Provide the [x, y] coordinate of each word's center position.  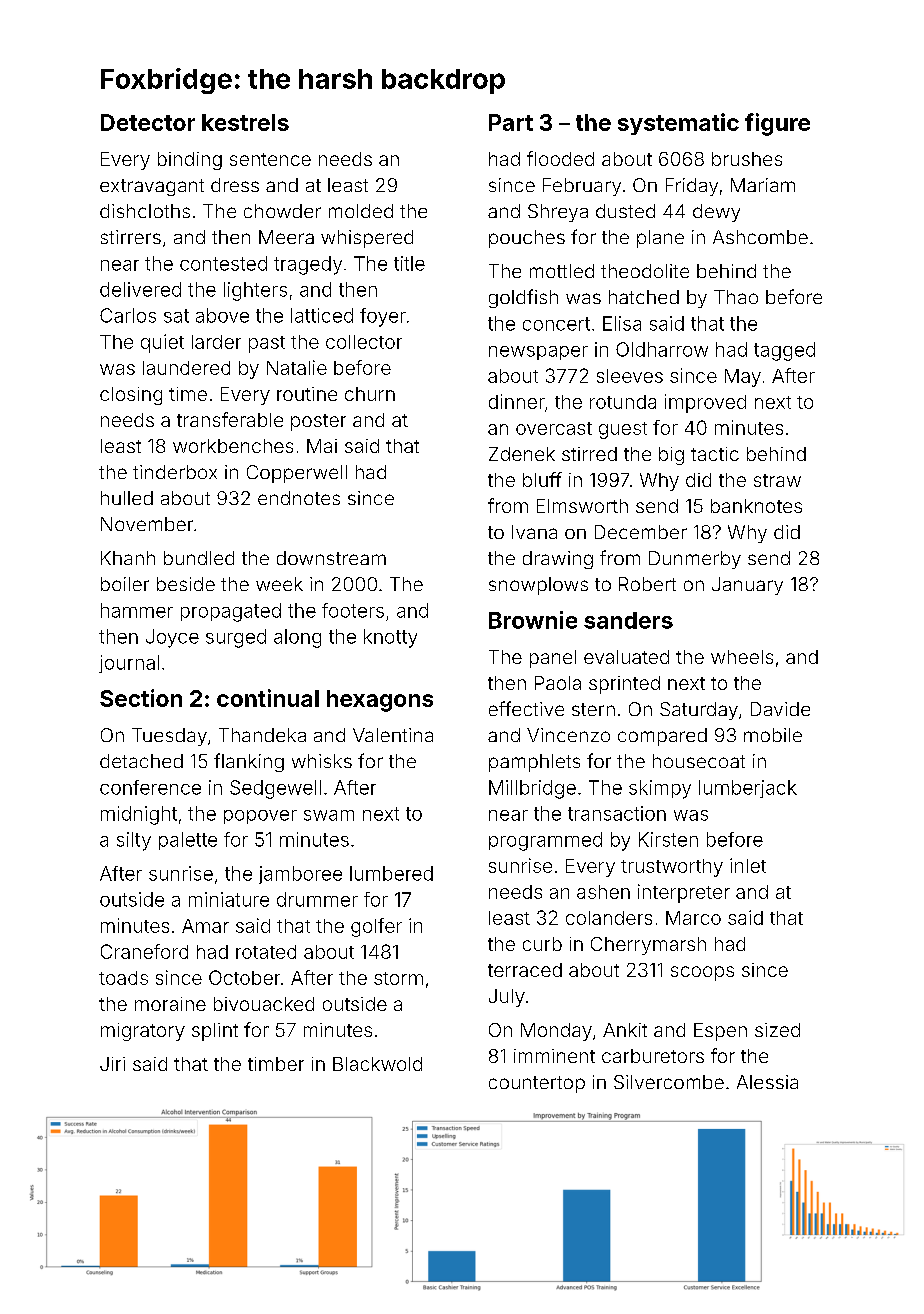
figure [777, 124]
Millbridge [532, 789]
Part [511, 122]
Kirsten [668, 839]
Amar [205, 926]
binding [190, 161]
